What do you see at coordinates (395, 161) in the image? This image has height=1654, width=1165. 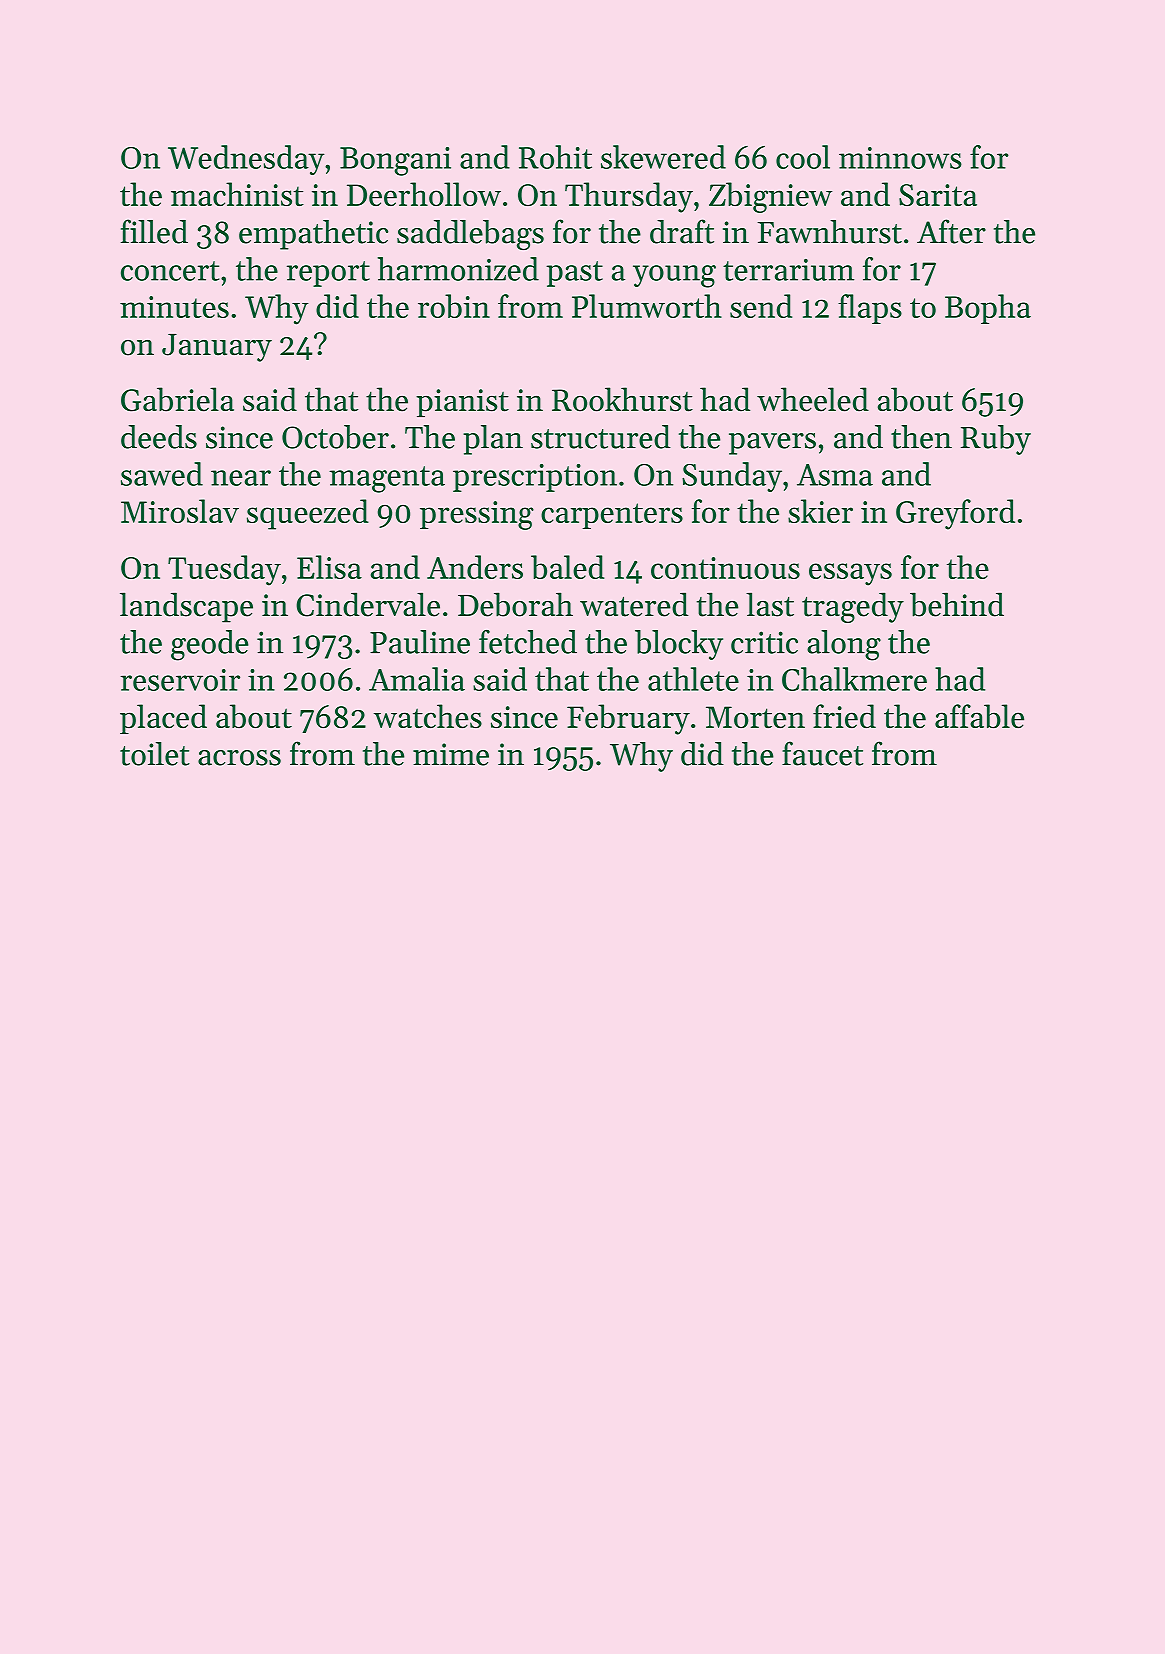 I see `Bongani` at bounding box center [395, 161].
